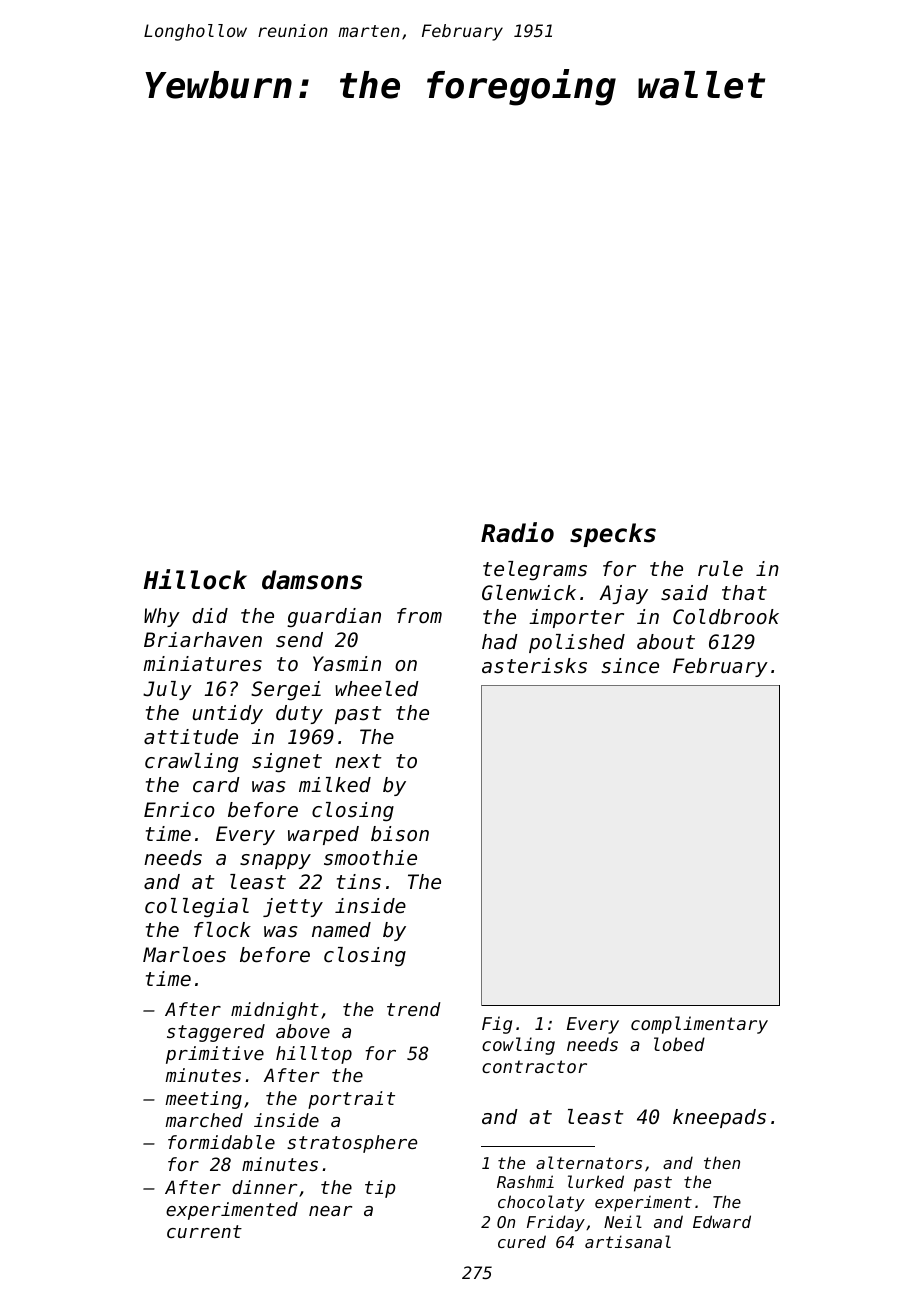  Describe the element at coordinates (684, 593) in the page. I see `said` at that location.
